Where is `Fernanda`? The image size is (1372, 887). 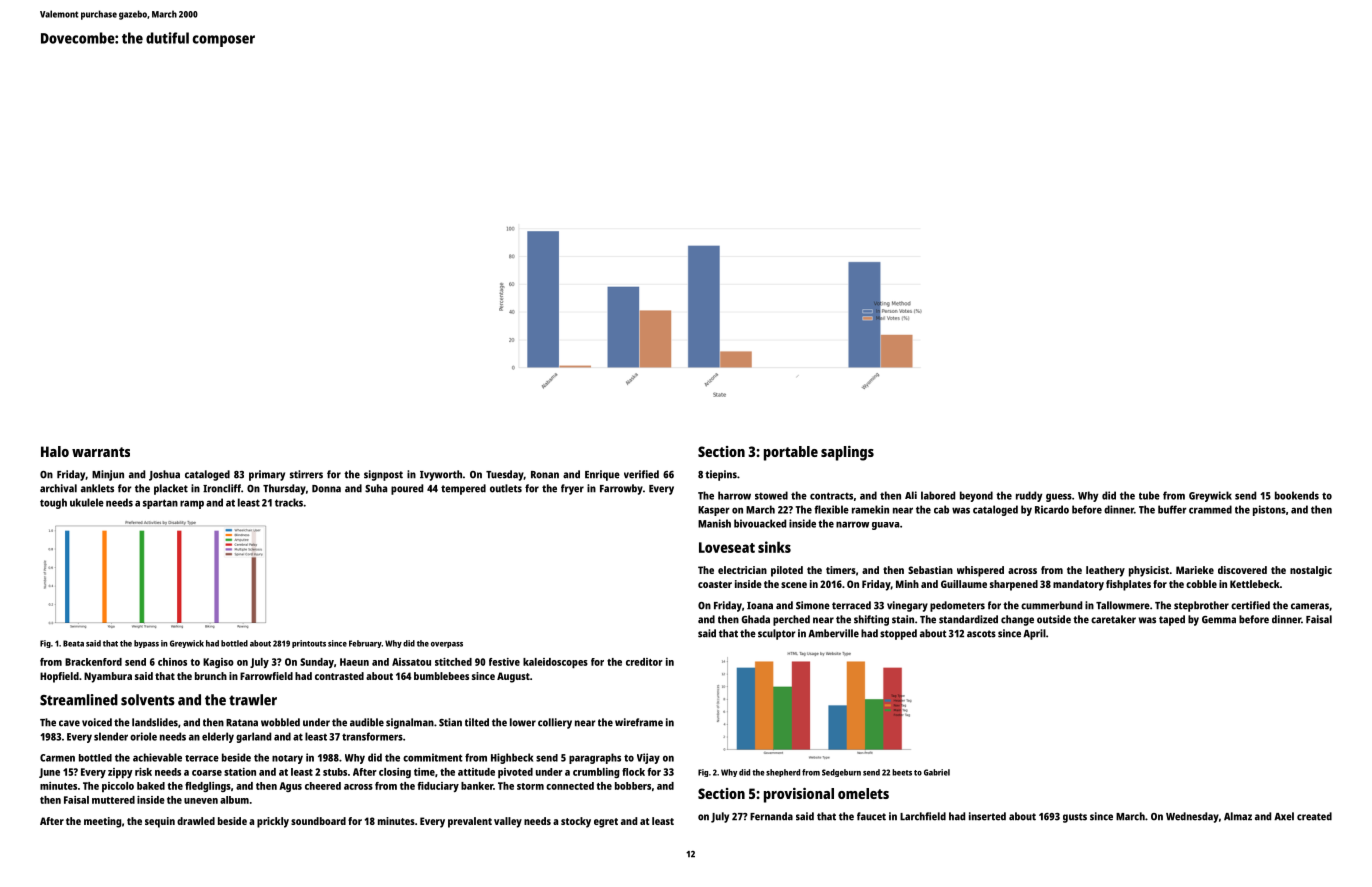 Fernanda is located at coordinates (771, 816).
